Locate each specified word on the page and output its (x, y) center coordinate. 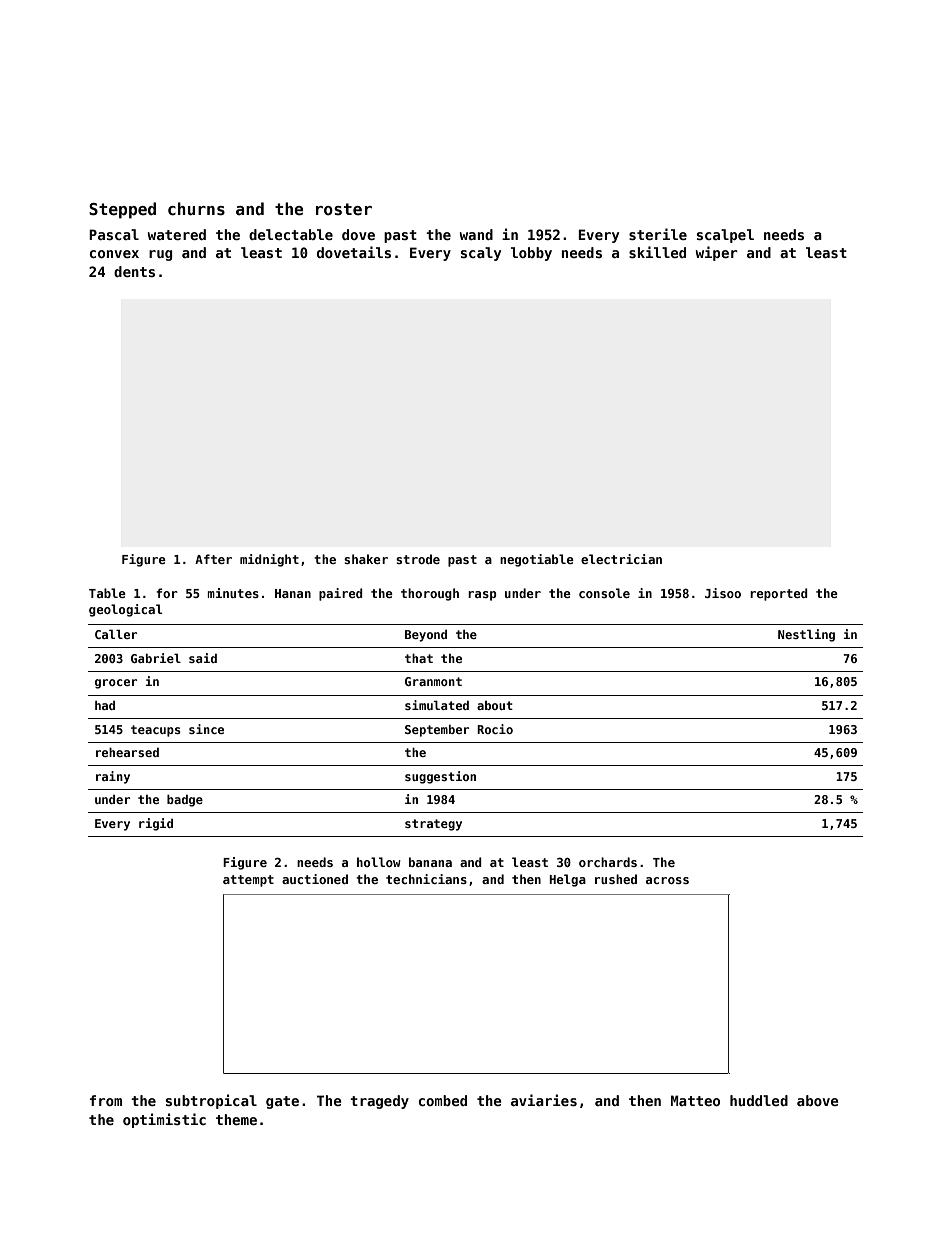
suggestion (440, 777)
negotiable (537, 560)
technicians (426, 879)
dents (134, 271)
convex (114, 254)
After (213, 559)
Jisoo (723, 593)
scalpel (725, 236)
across (667, 880)
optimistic (164, 1120)
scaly (481, 254)
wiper (717, 253)
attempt (248, 881)
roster (344, 209)
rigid (156, 824)
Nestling (806, 635)
